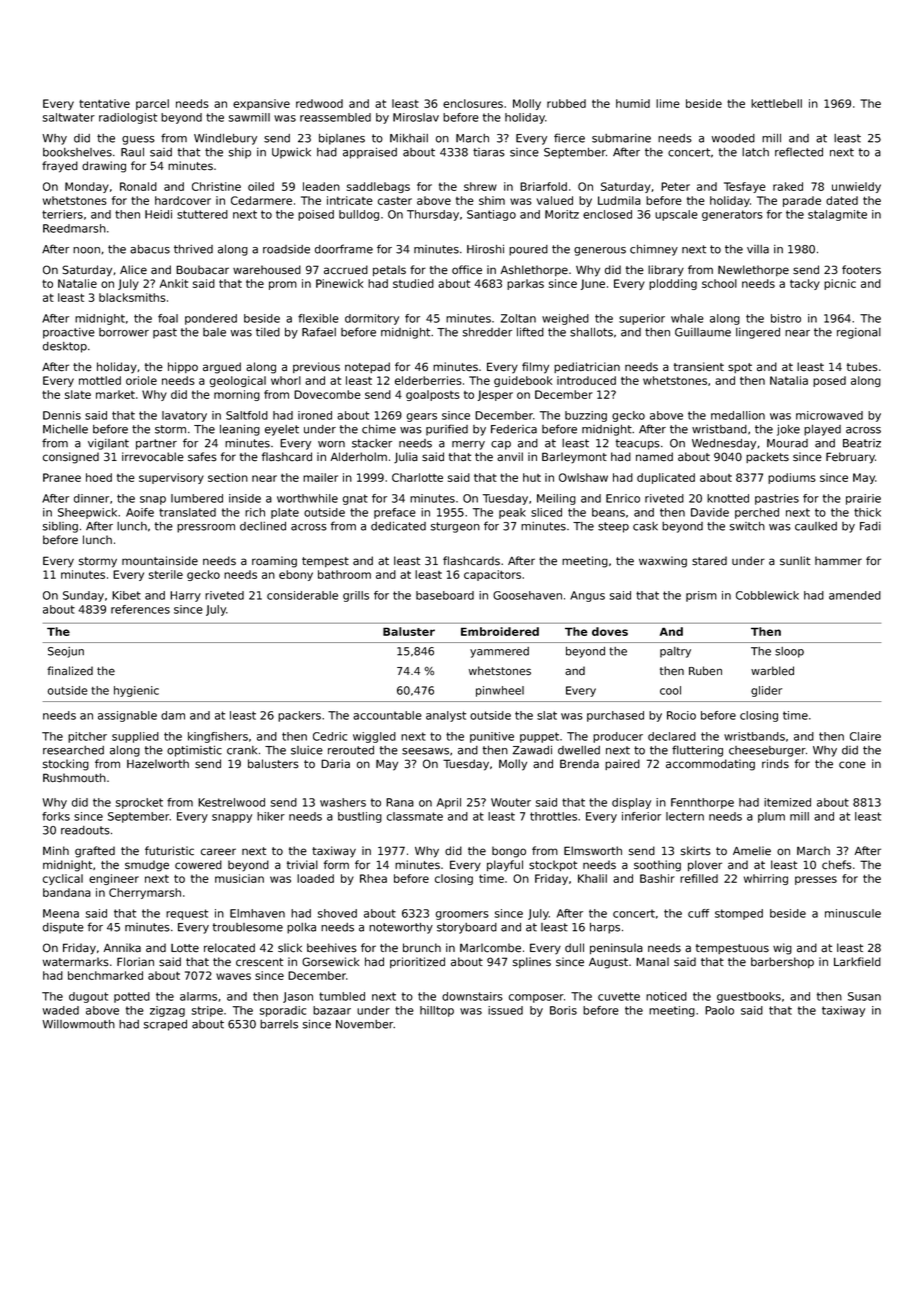 This image has height=1308, width=924. What do you see at coordinates (365, 1024) in the image?
I see `November` at bounding box center [365, 1024].
